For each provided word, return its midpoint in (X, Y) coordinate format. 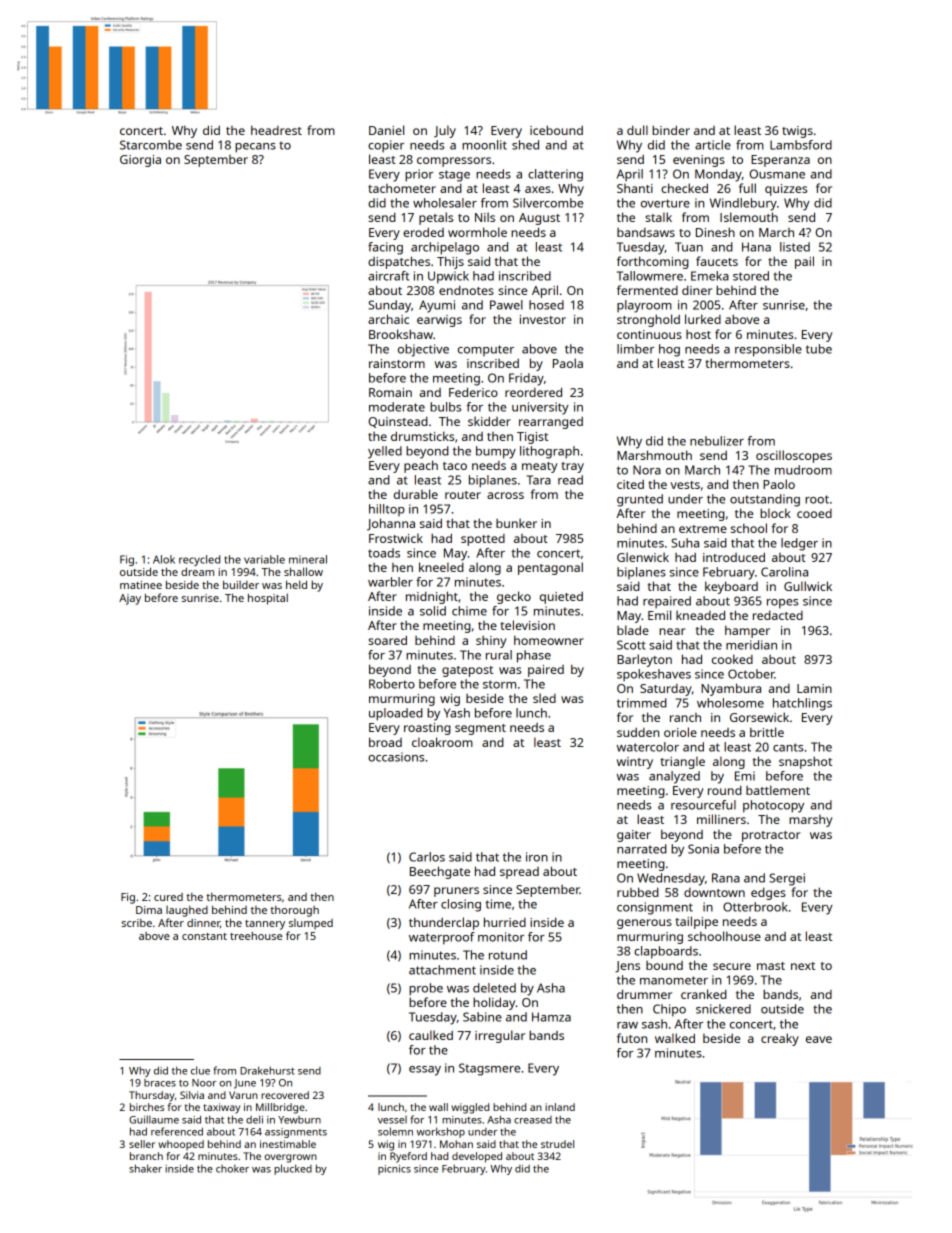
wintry (635, 763)
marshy (811, 821)
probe (426, 989)
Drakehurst (267, 1070)
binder (671, 130)
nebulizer (717, 441)
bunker (516, 523)
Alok (164, 559)
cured (168, 897)
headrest (276, 130)
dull (637, 130)
